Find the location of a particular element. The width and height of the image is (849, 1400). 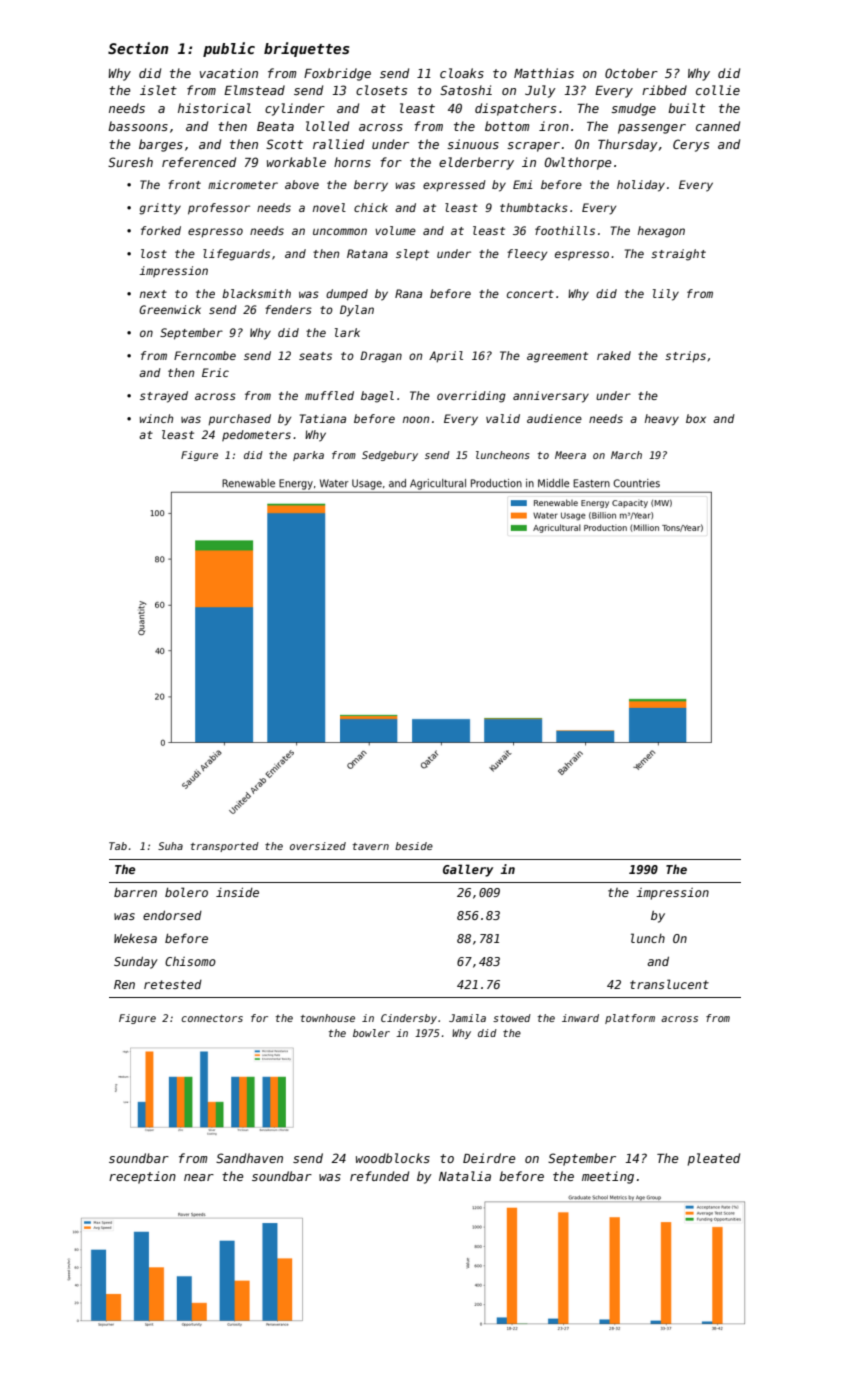

transported is located at coordinates (225, 847).
